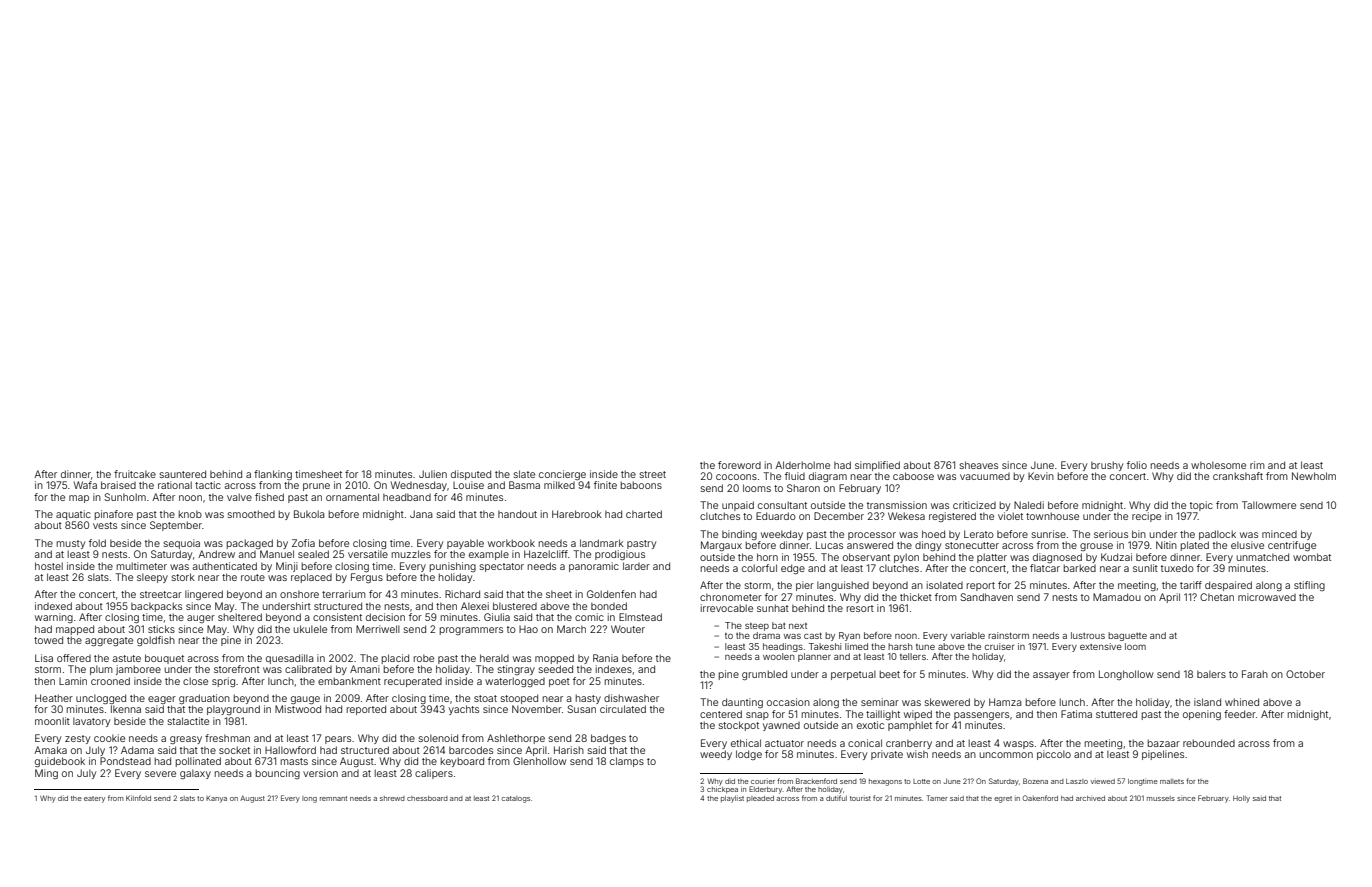 The image size is (1372, 887). I want to click on grumbled, so click(764, 675).
